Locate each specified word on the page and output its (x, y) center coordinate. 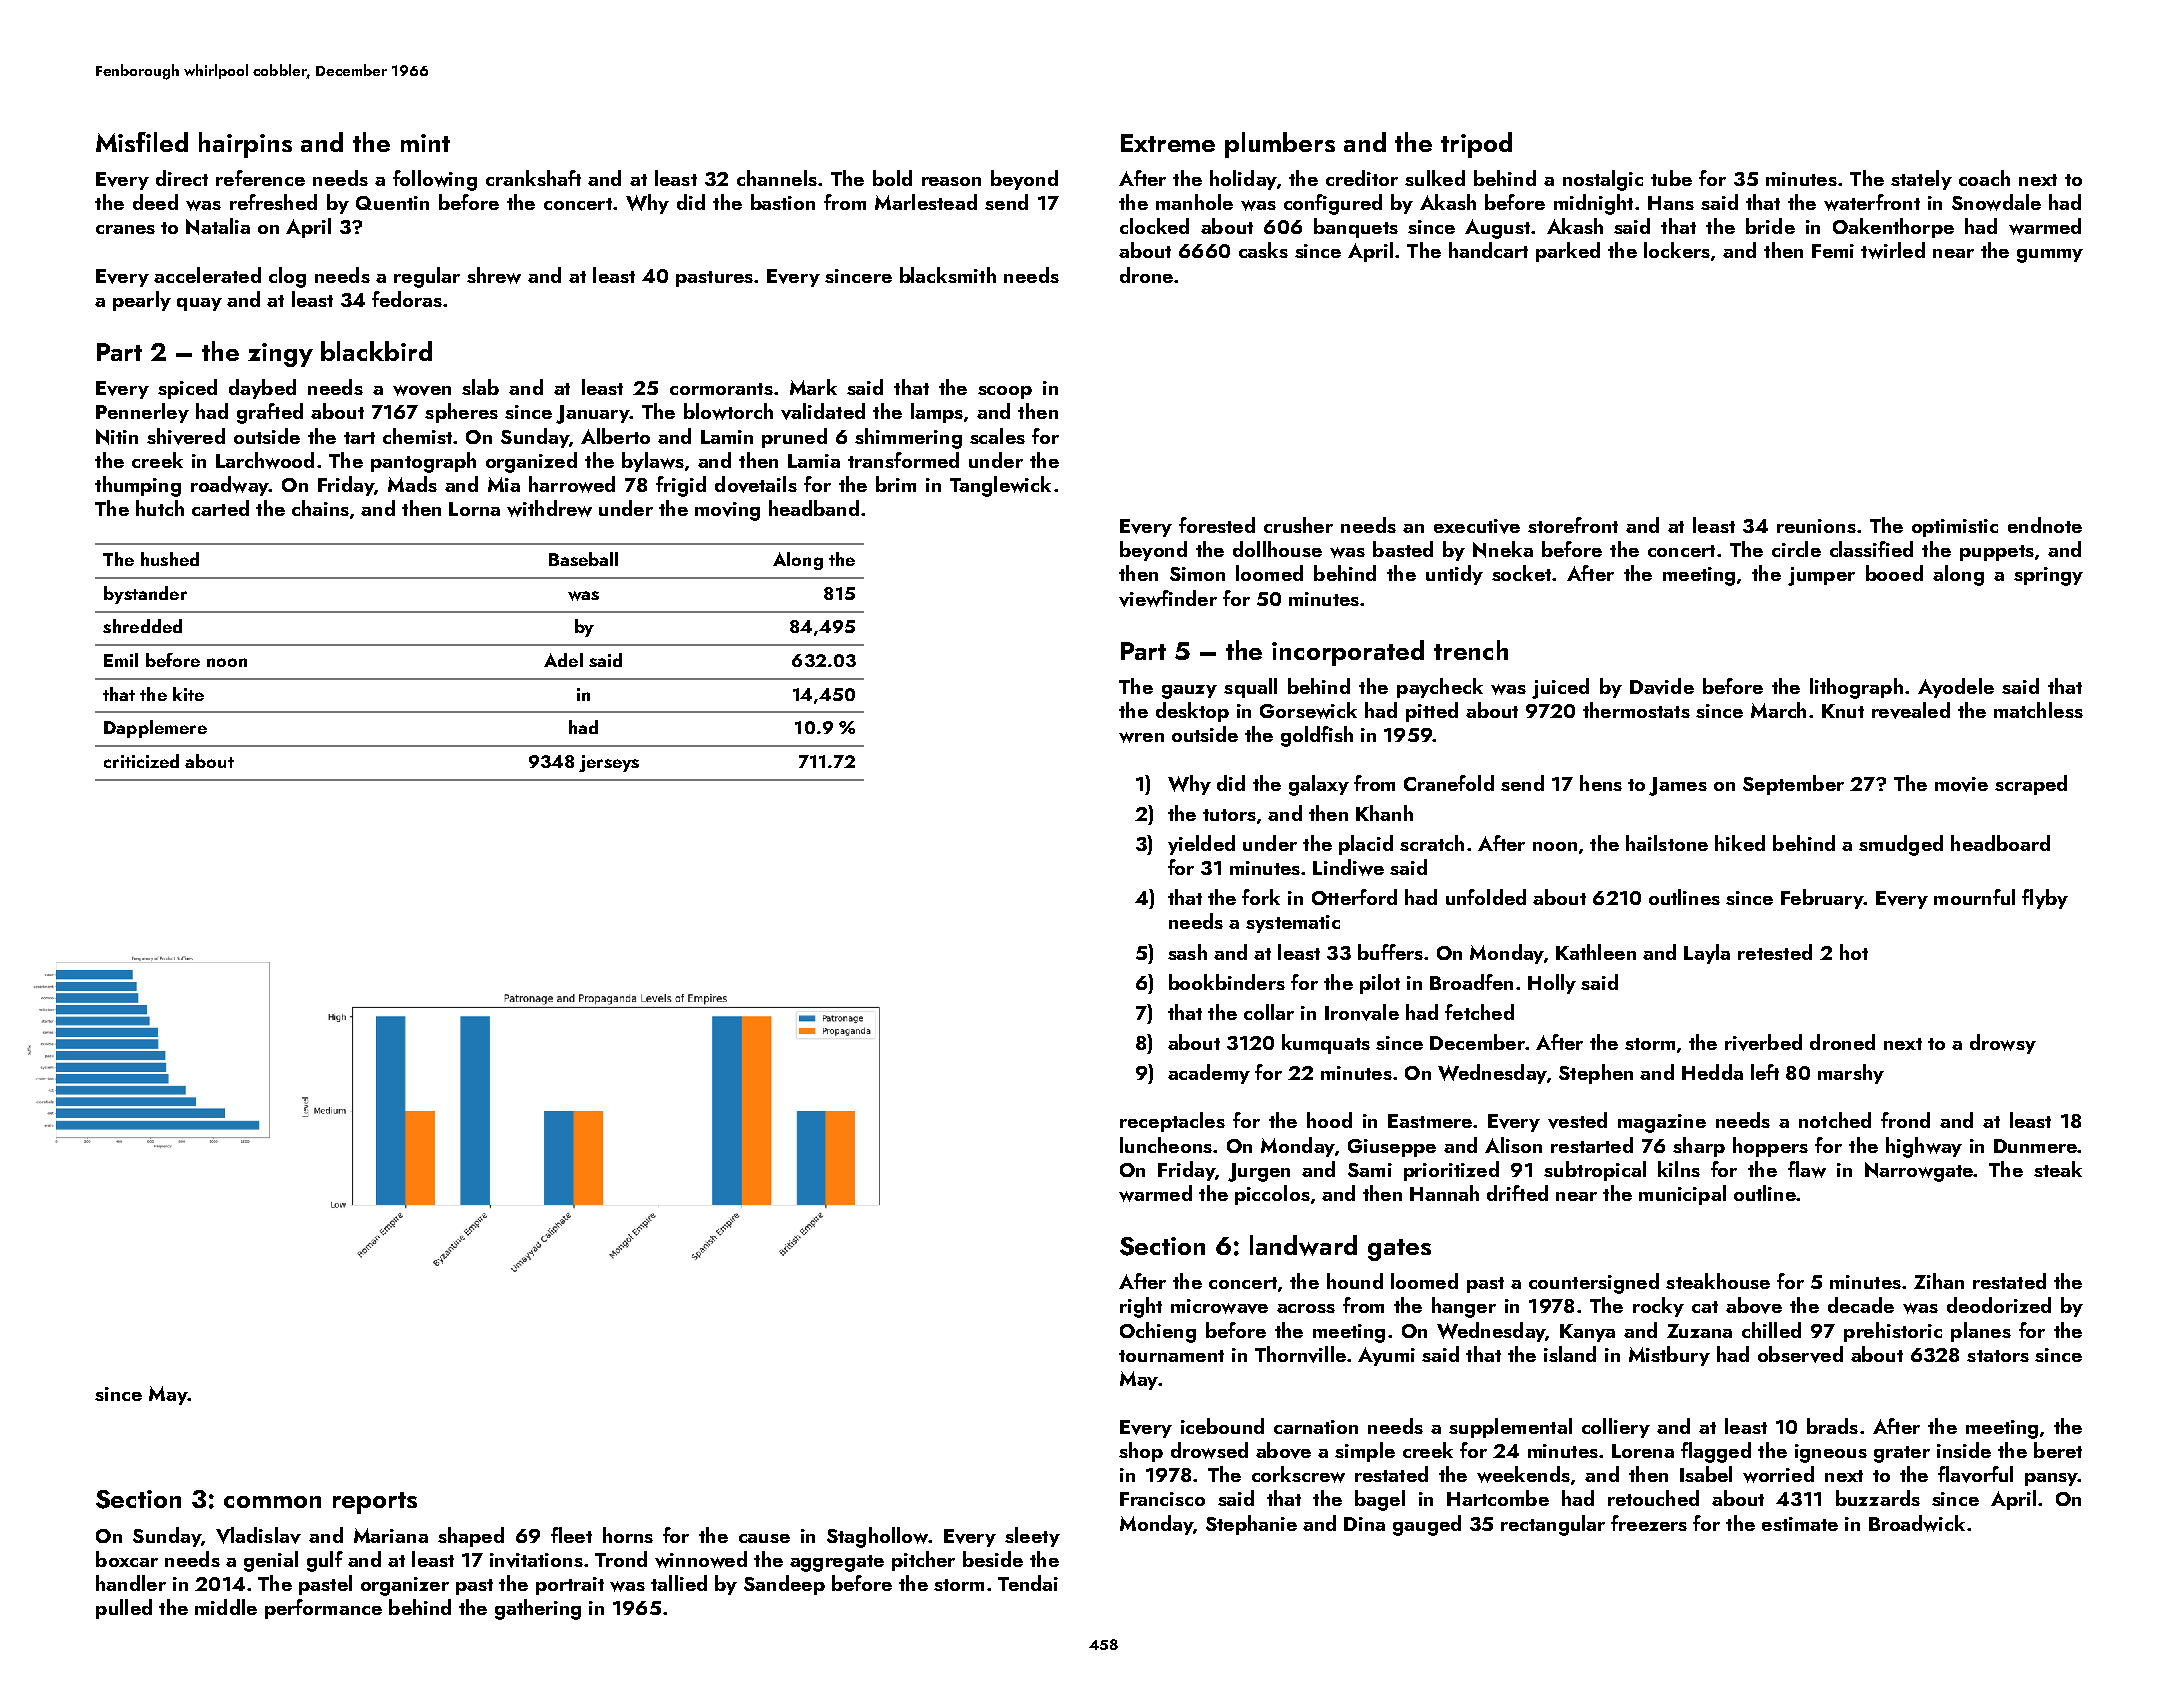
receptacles (1172, 1122)
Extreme (1168, 143)
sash (1187, 952)
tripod (1476, 145)
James (1678, 786)
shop (1141, 1452)
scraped (2031, 785)
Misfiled (142, 142)
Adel (563, 660)
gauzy (1189, 692)
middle (226, 1607)
